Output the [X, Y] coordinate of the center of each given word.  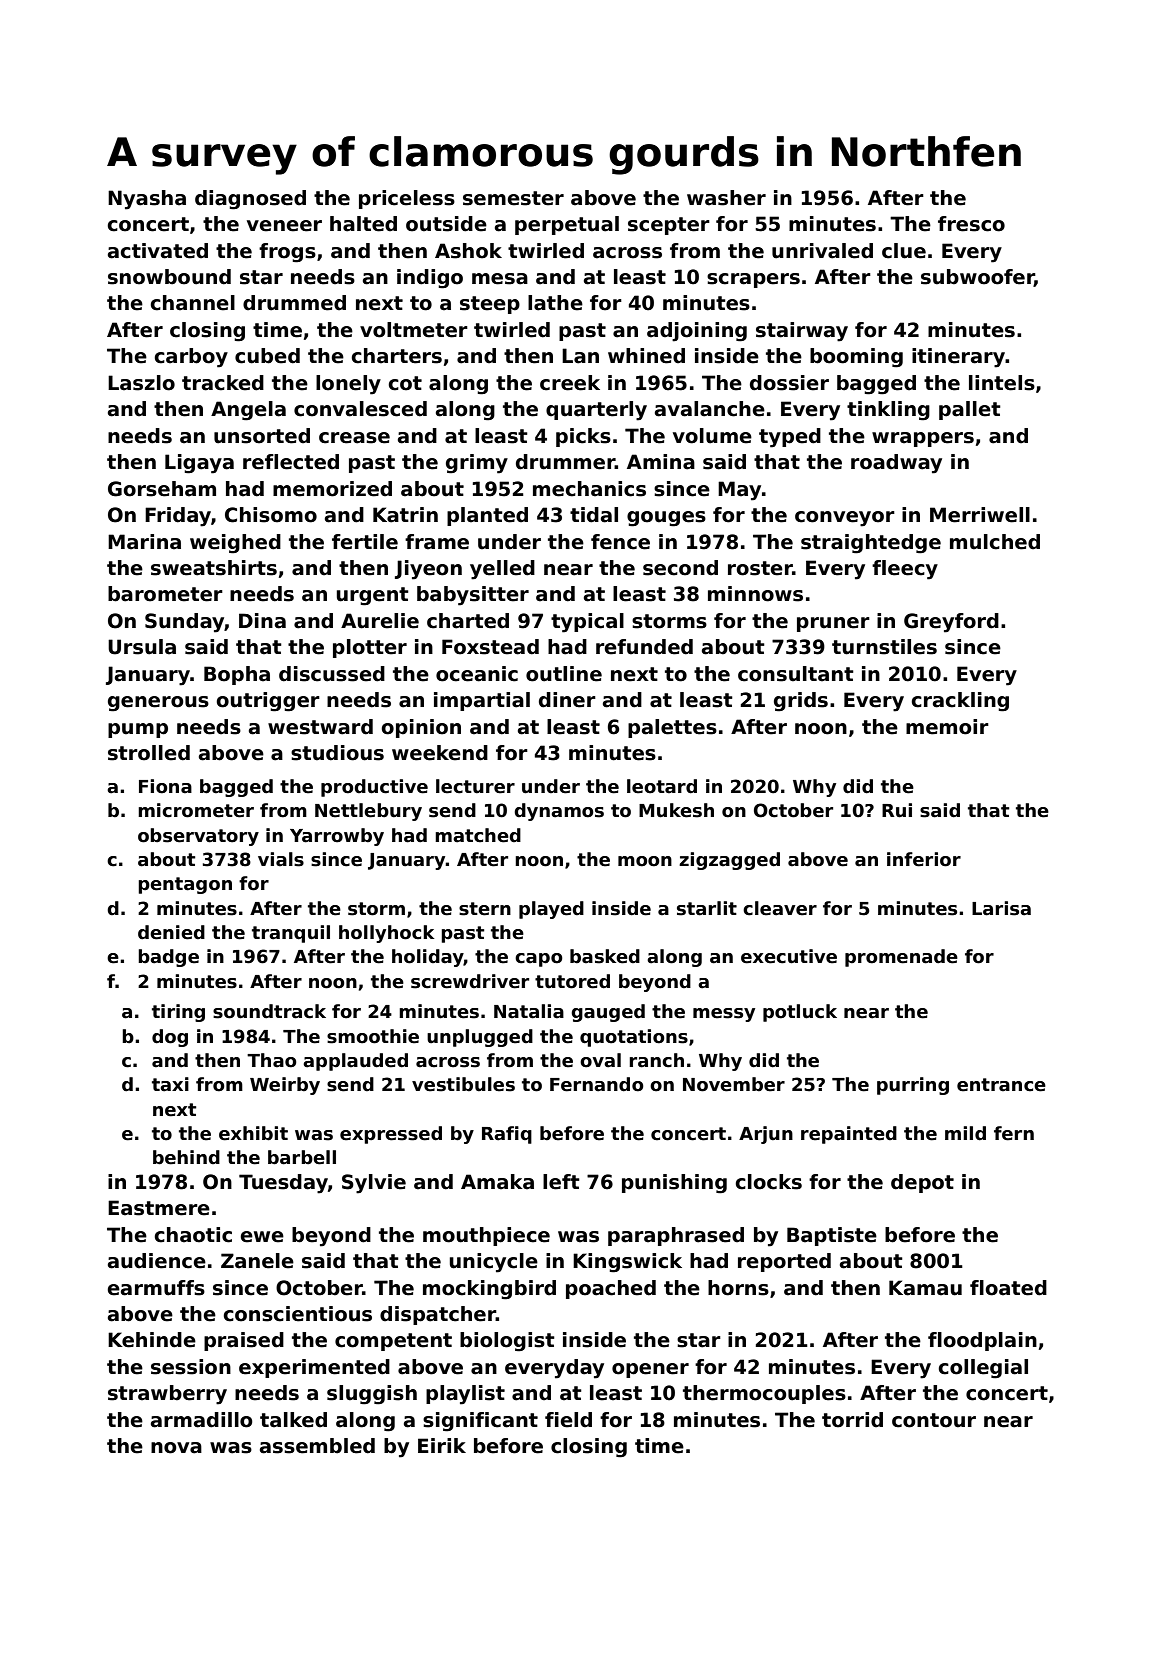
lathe [555, 303]
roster [760, 568]
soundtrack [269, 1011]
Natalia [529, 1011]
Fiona [165, 786]
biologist [507, 1342]
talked [293, 1420]
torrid [852, 1420]
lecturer [475, 786]
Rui [897, 810]
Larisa [1001, 908]
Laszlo [141, 383]
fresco [971, 224]
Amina [661, 462]
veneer [284, 226]
